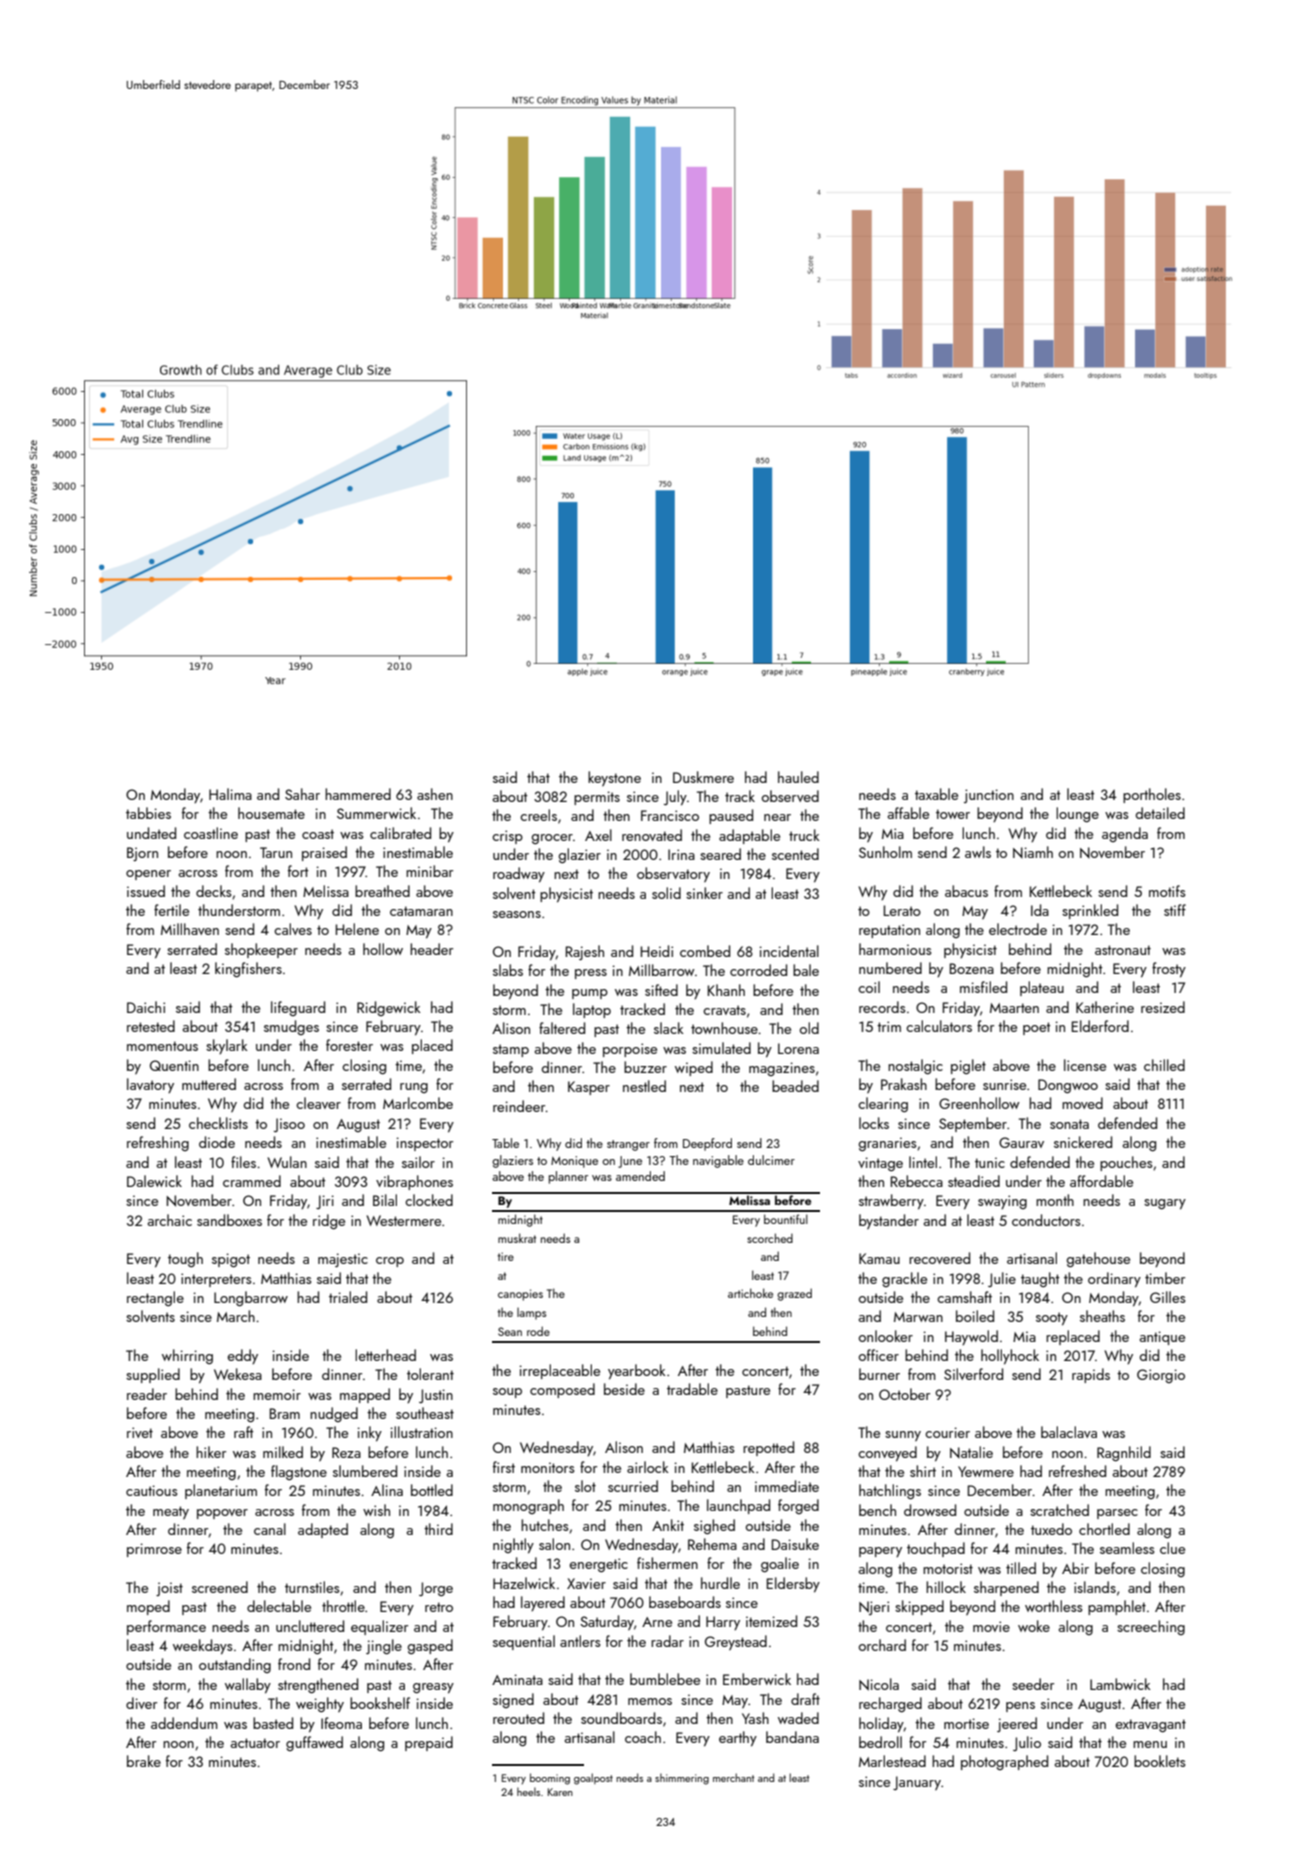  Describe the element at coordinates (703, 777) in the screenshot. I see `Duskmere` at that location.
